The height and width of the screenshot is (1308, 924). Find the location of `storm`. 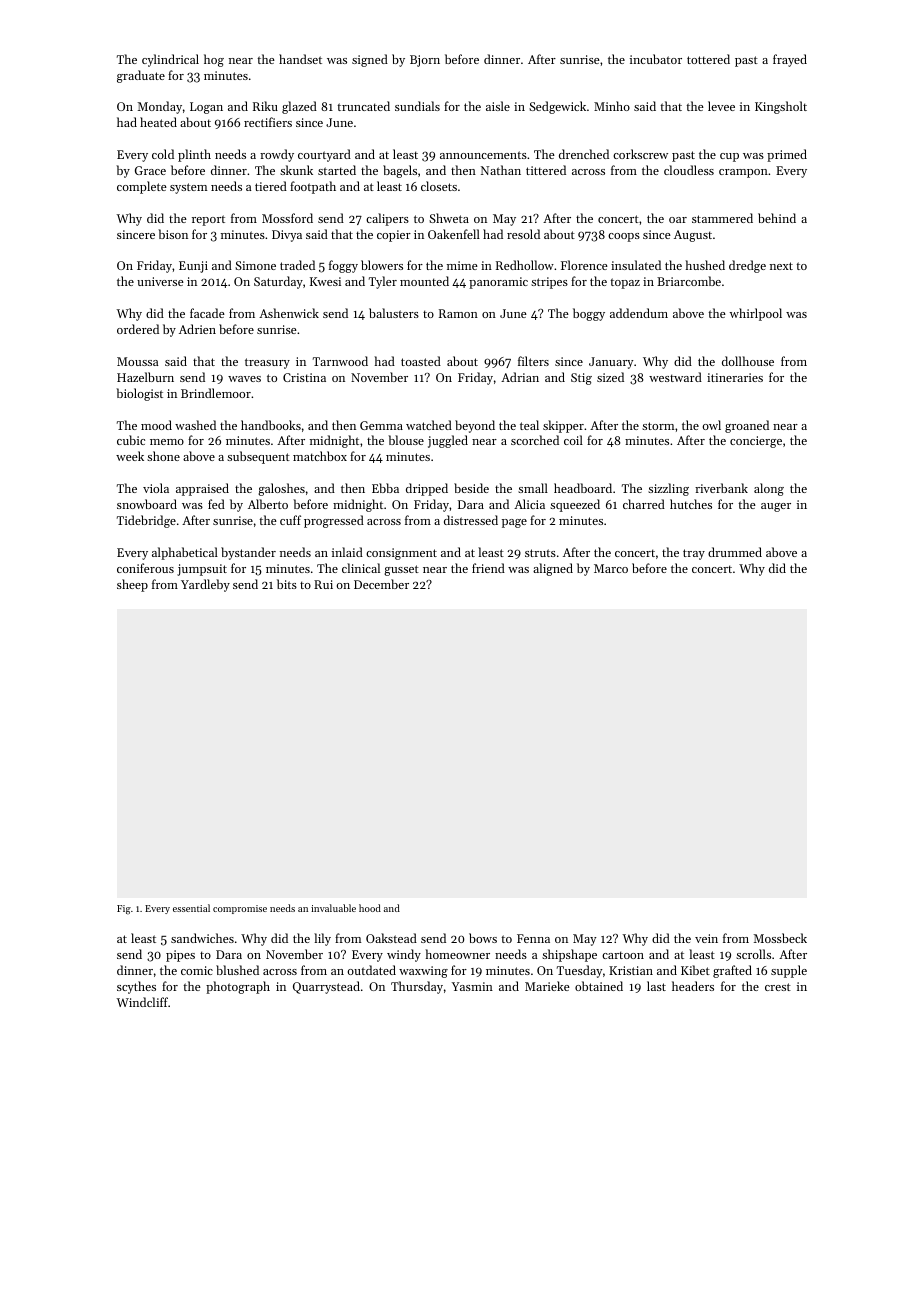

storm is located at coordinates (658, 426).
